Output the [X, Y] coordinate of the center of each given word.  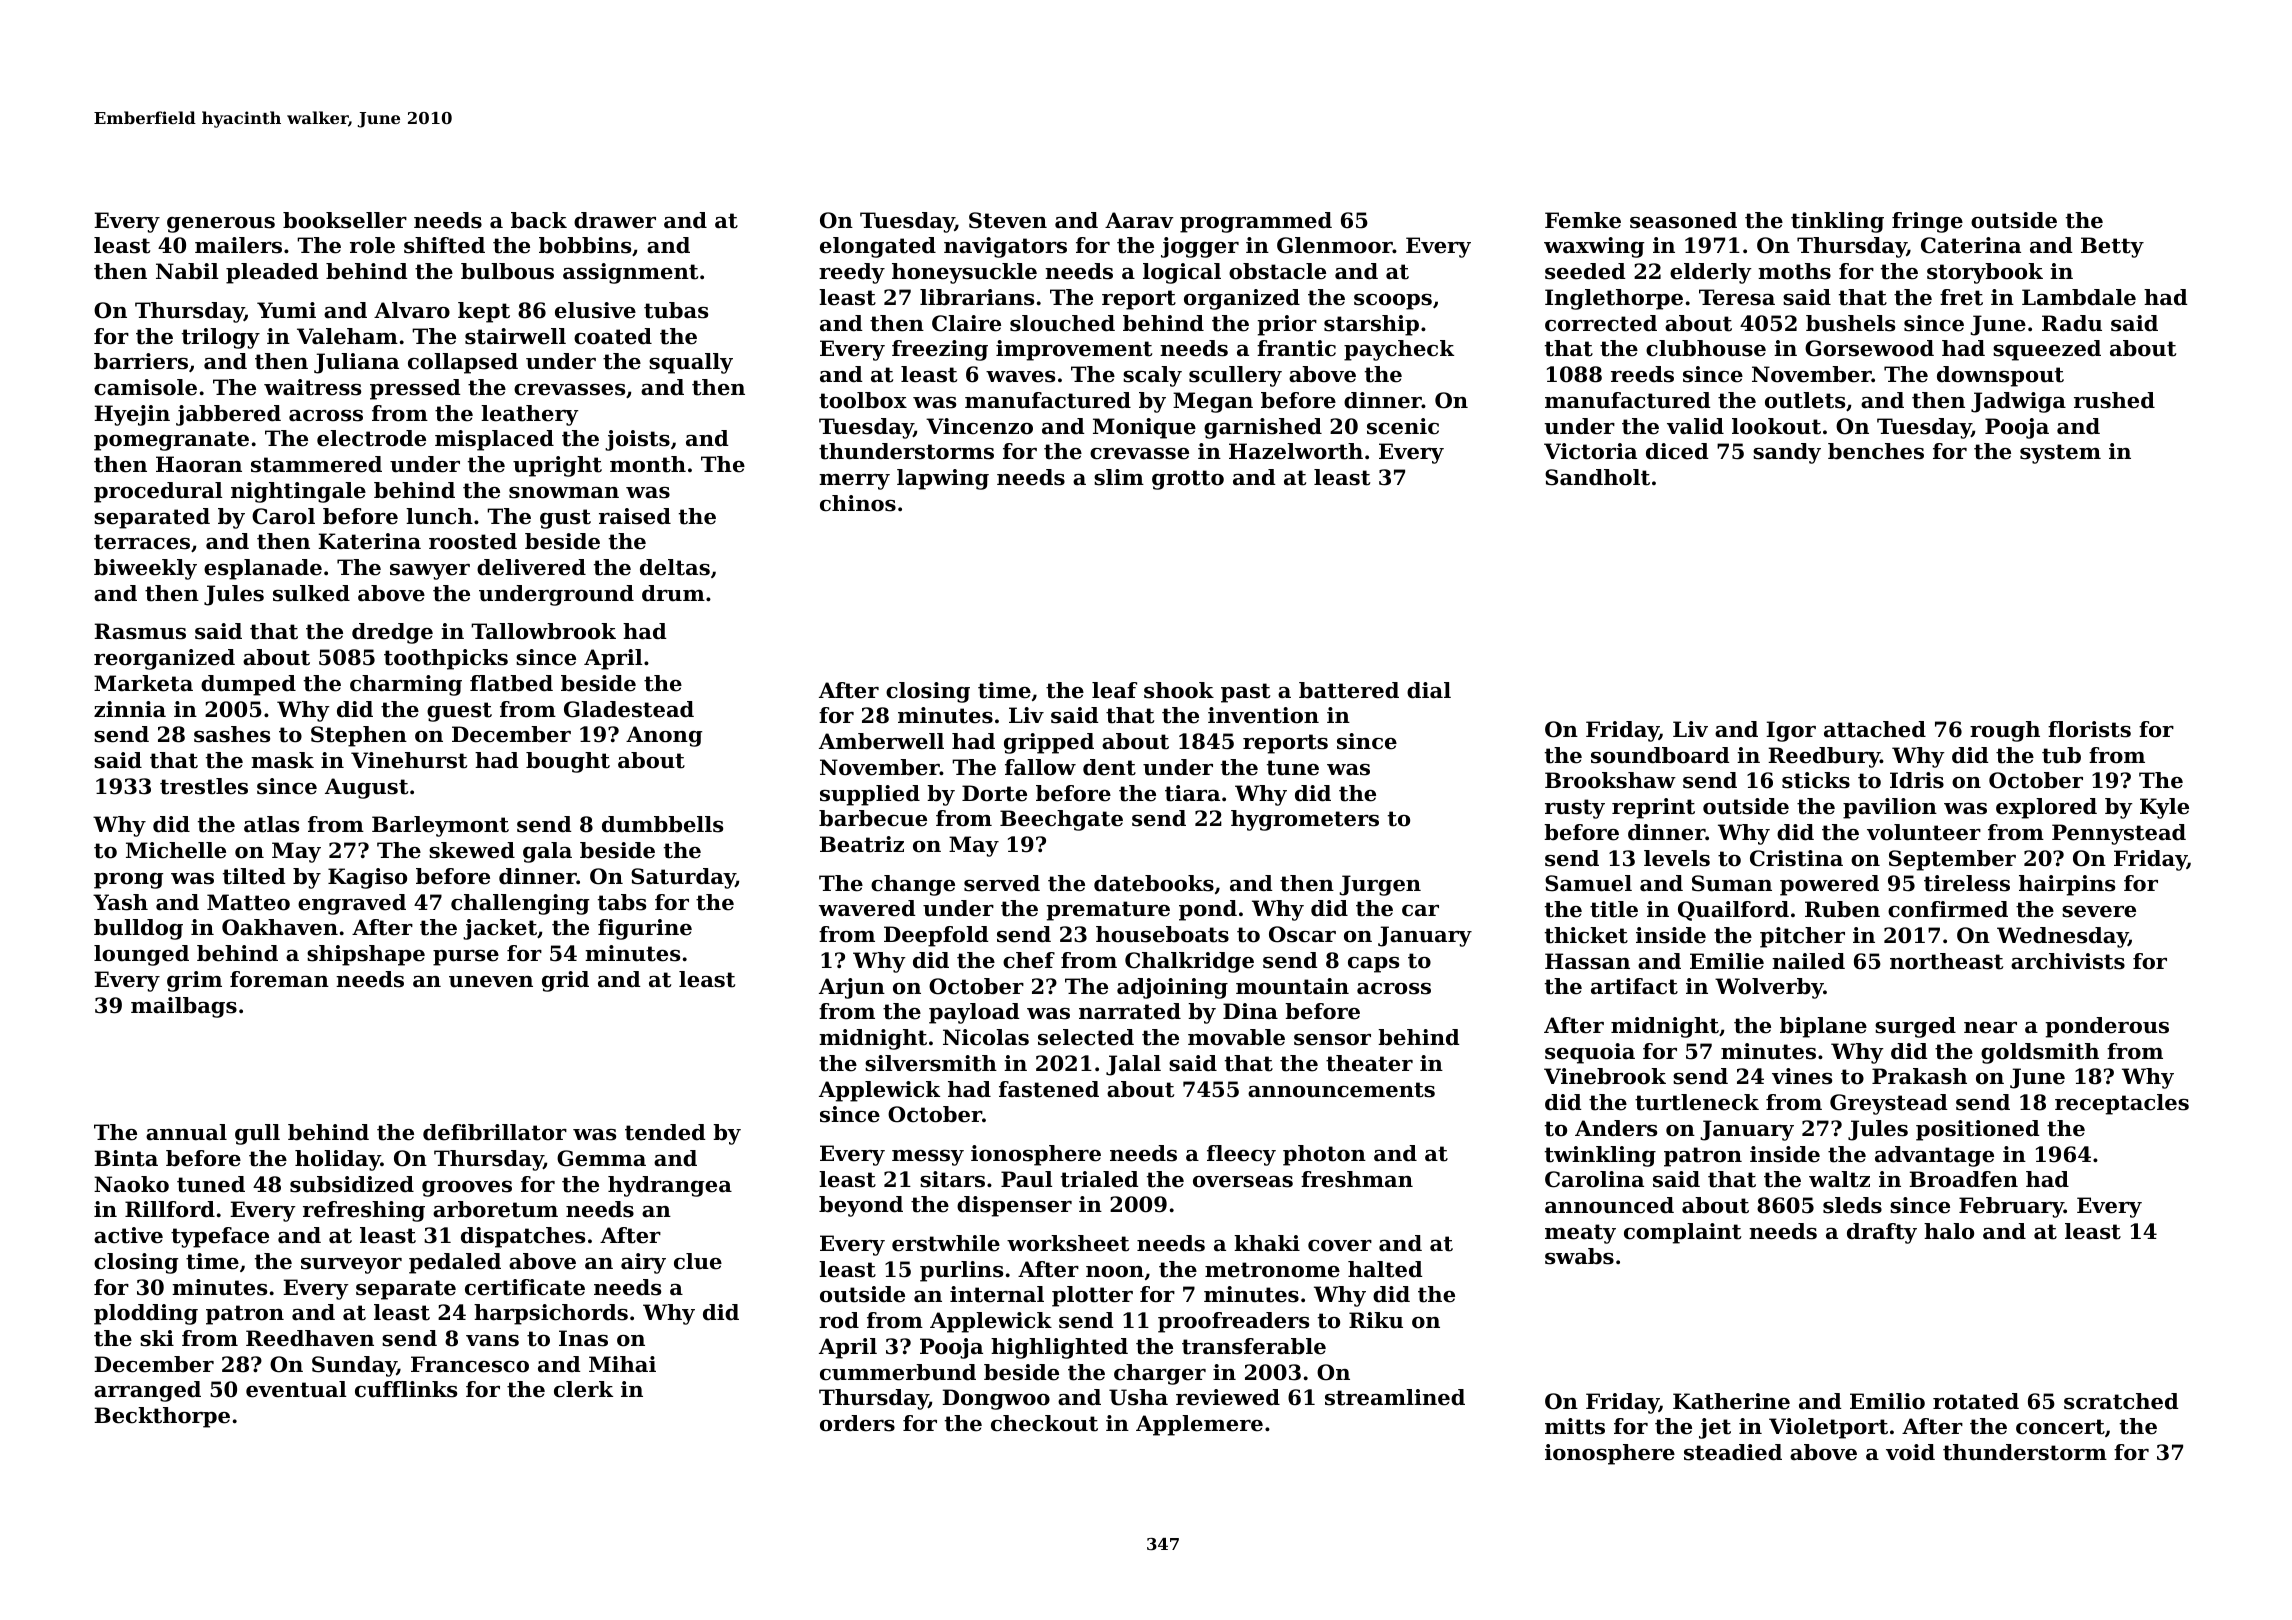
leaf [1114, 690]
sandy [1787, 453]
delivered [531, 567]
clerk [583, 1389]
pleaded [272, 273]
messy [928, 1158]
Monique [1144, 428]
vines [1802, 1076]
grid [565, 981]
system [2060, 454]
